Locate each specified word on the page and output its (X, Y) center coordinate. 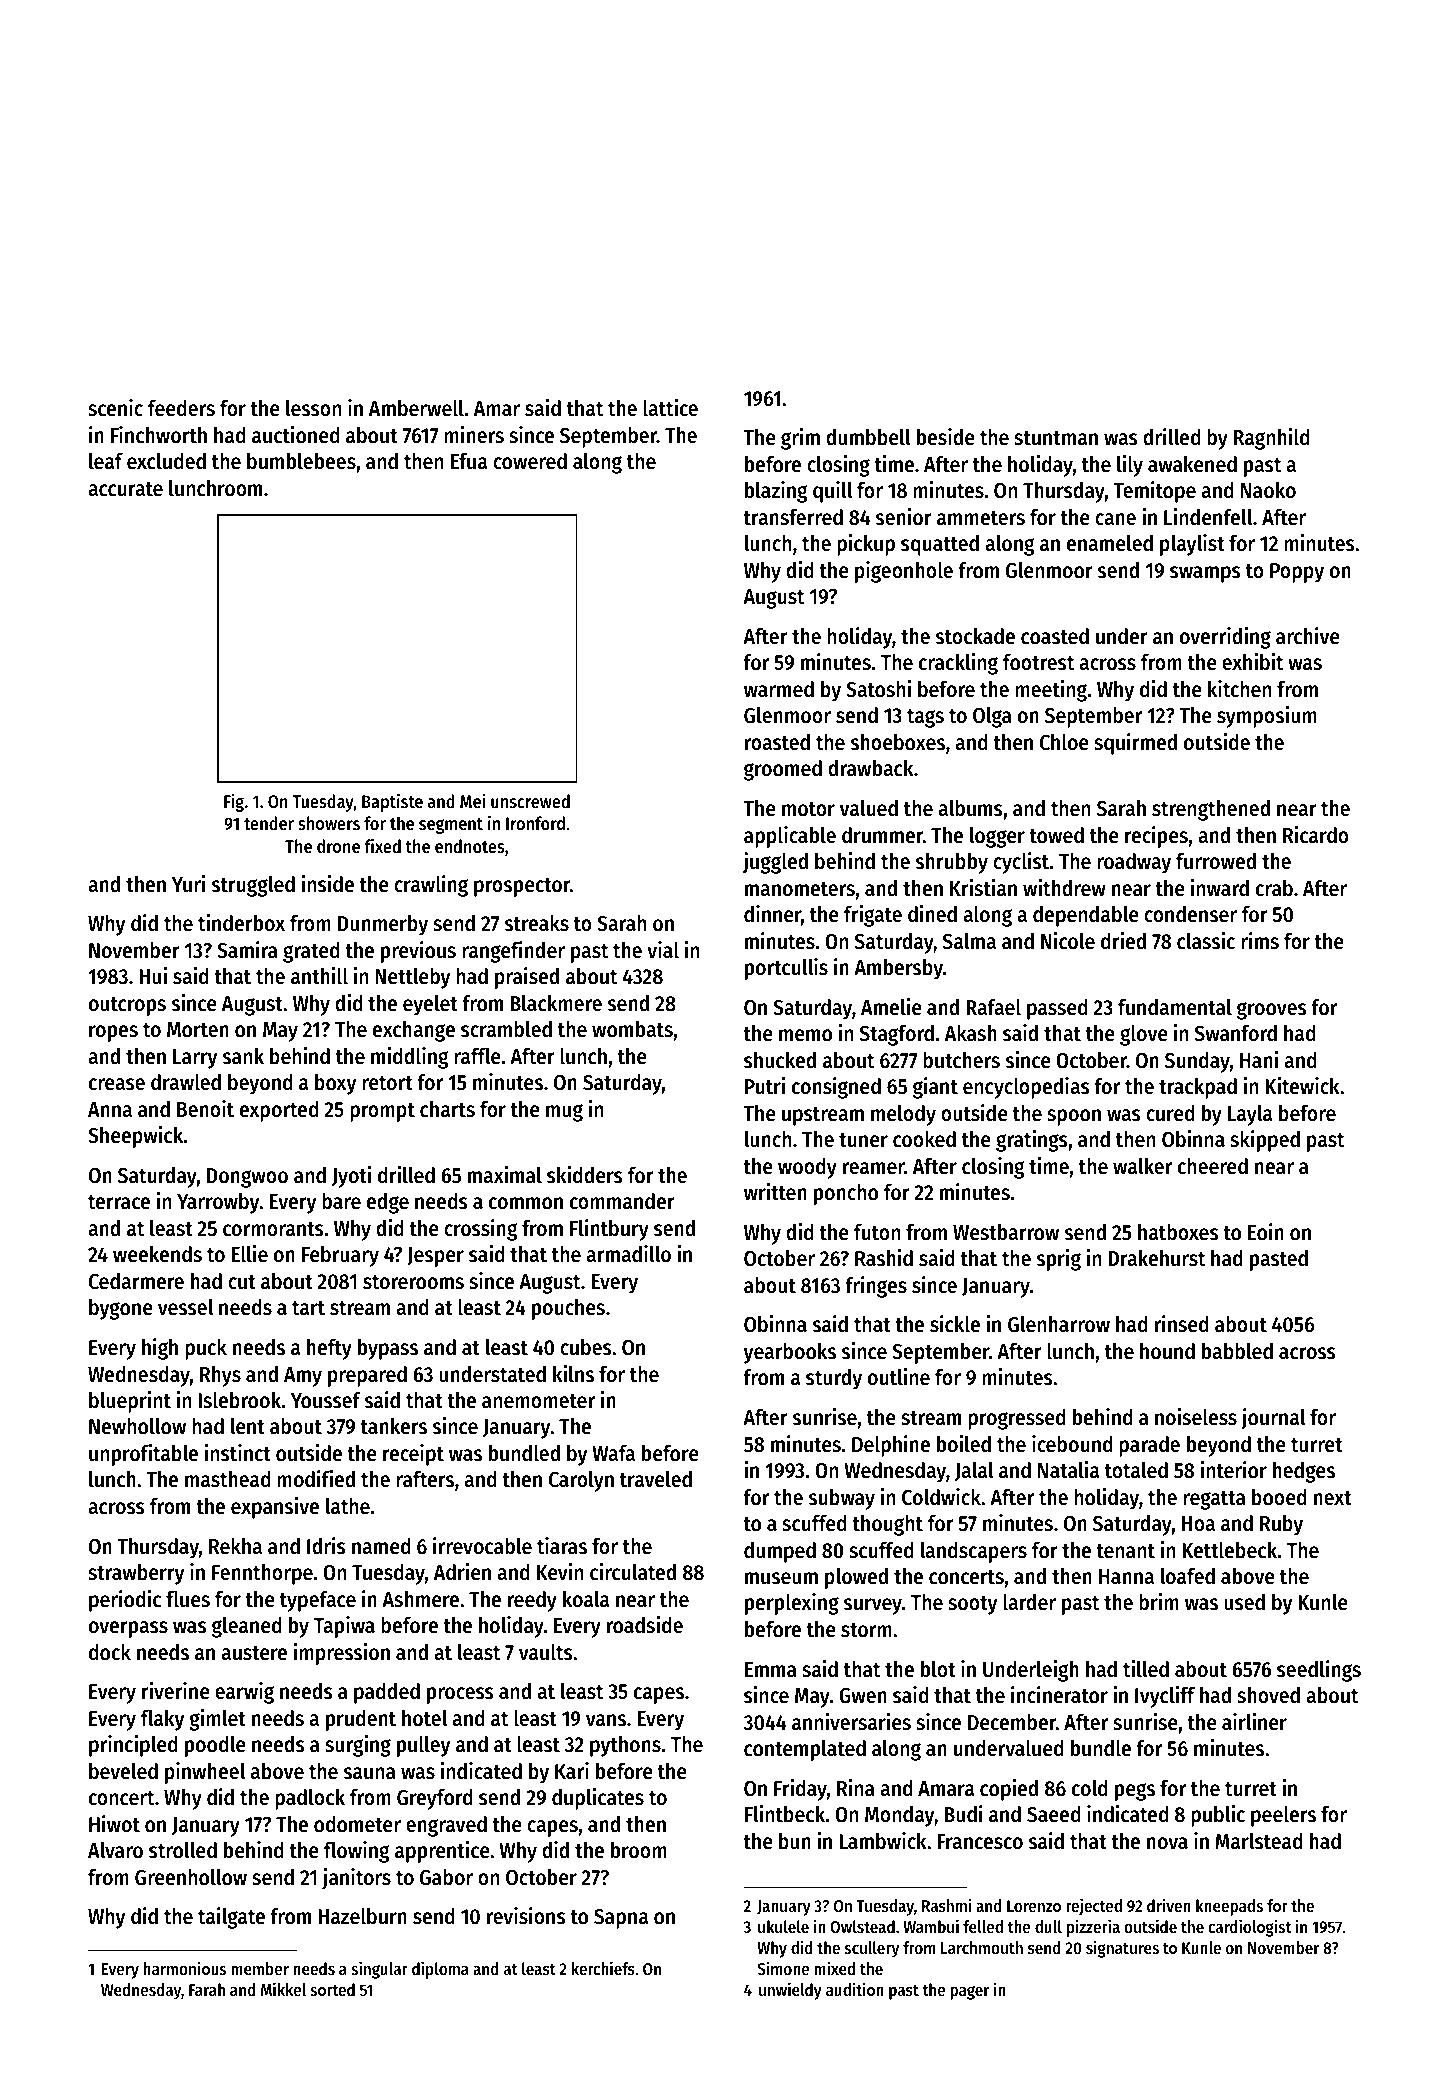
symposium (1267, 717)
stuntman (1056, 438)
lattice (670, 408)
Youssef (326, 1400)
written (775, 1192)
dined (932, 914)
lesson (313, 408)
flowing (357, 1852)
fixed (382, 845)
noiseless (1196, 1417)
